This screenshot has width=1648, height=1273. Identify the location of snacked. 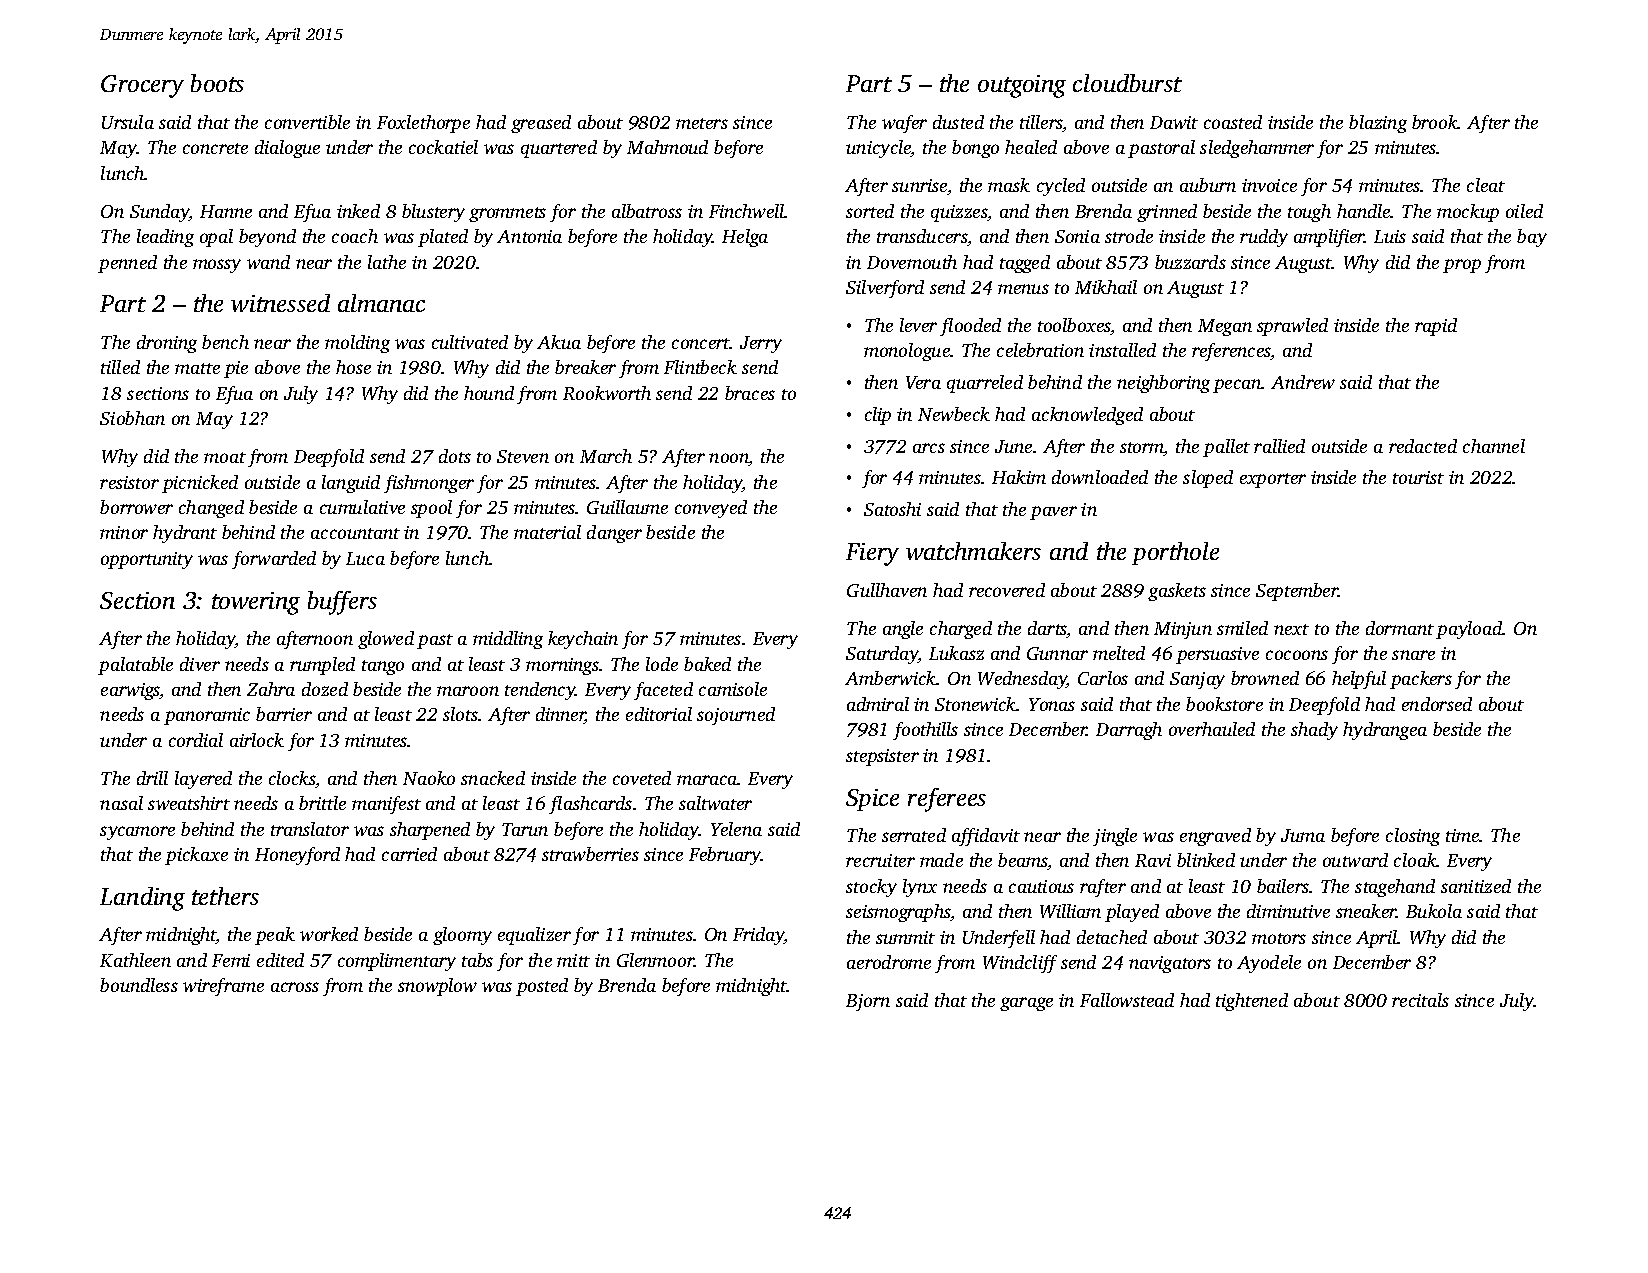
(493, 778).
